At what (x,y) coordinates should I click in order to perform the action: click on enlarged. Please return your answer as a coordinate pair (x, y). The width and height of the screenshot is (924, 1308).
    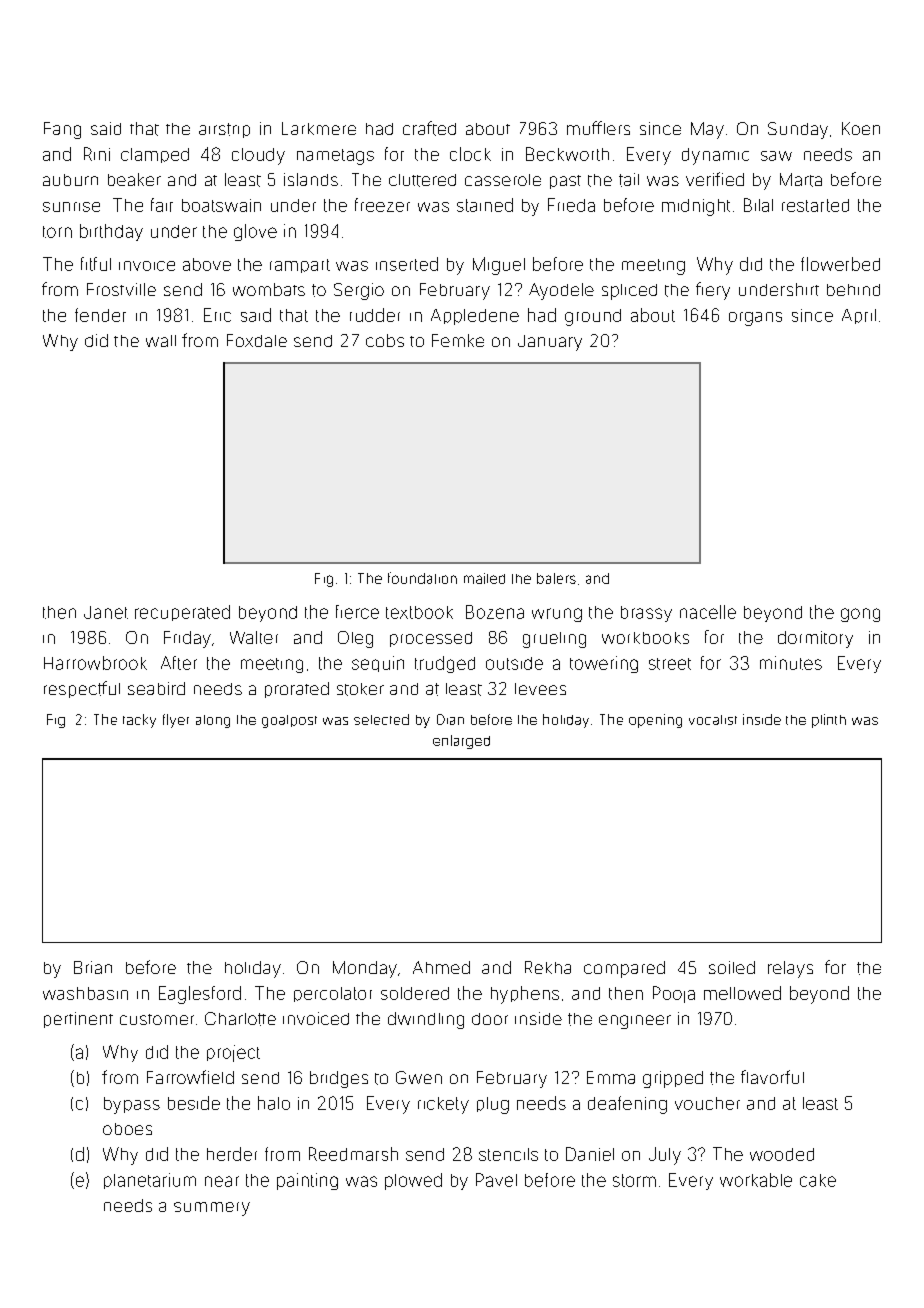
    Looking at the image, I should click on (461, 742).
